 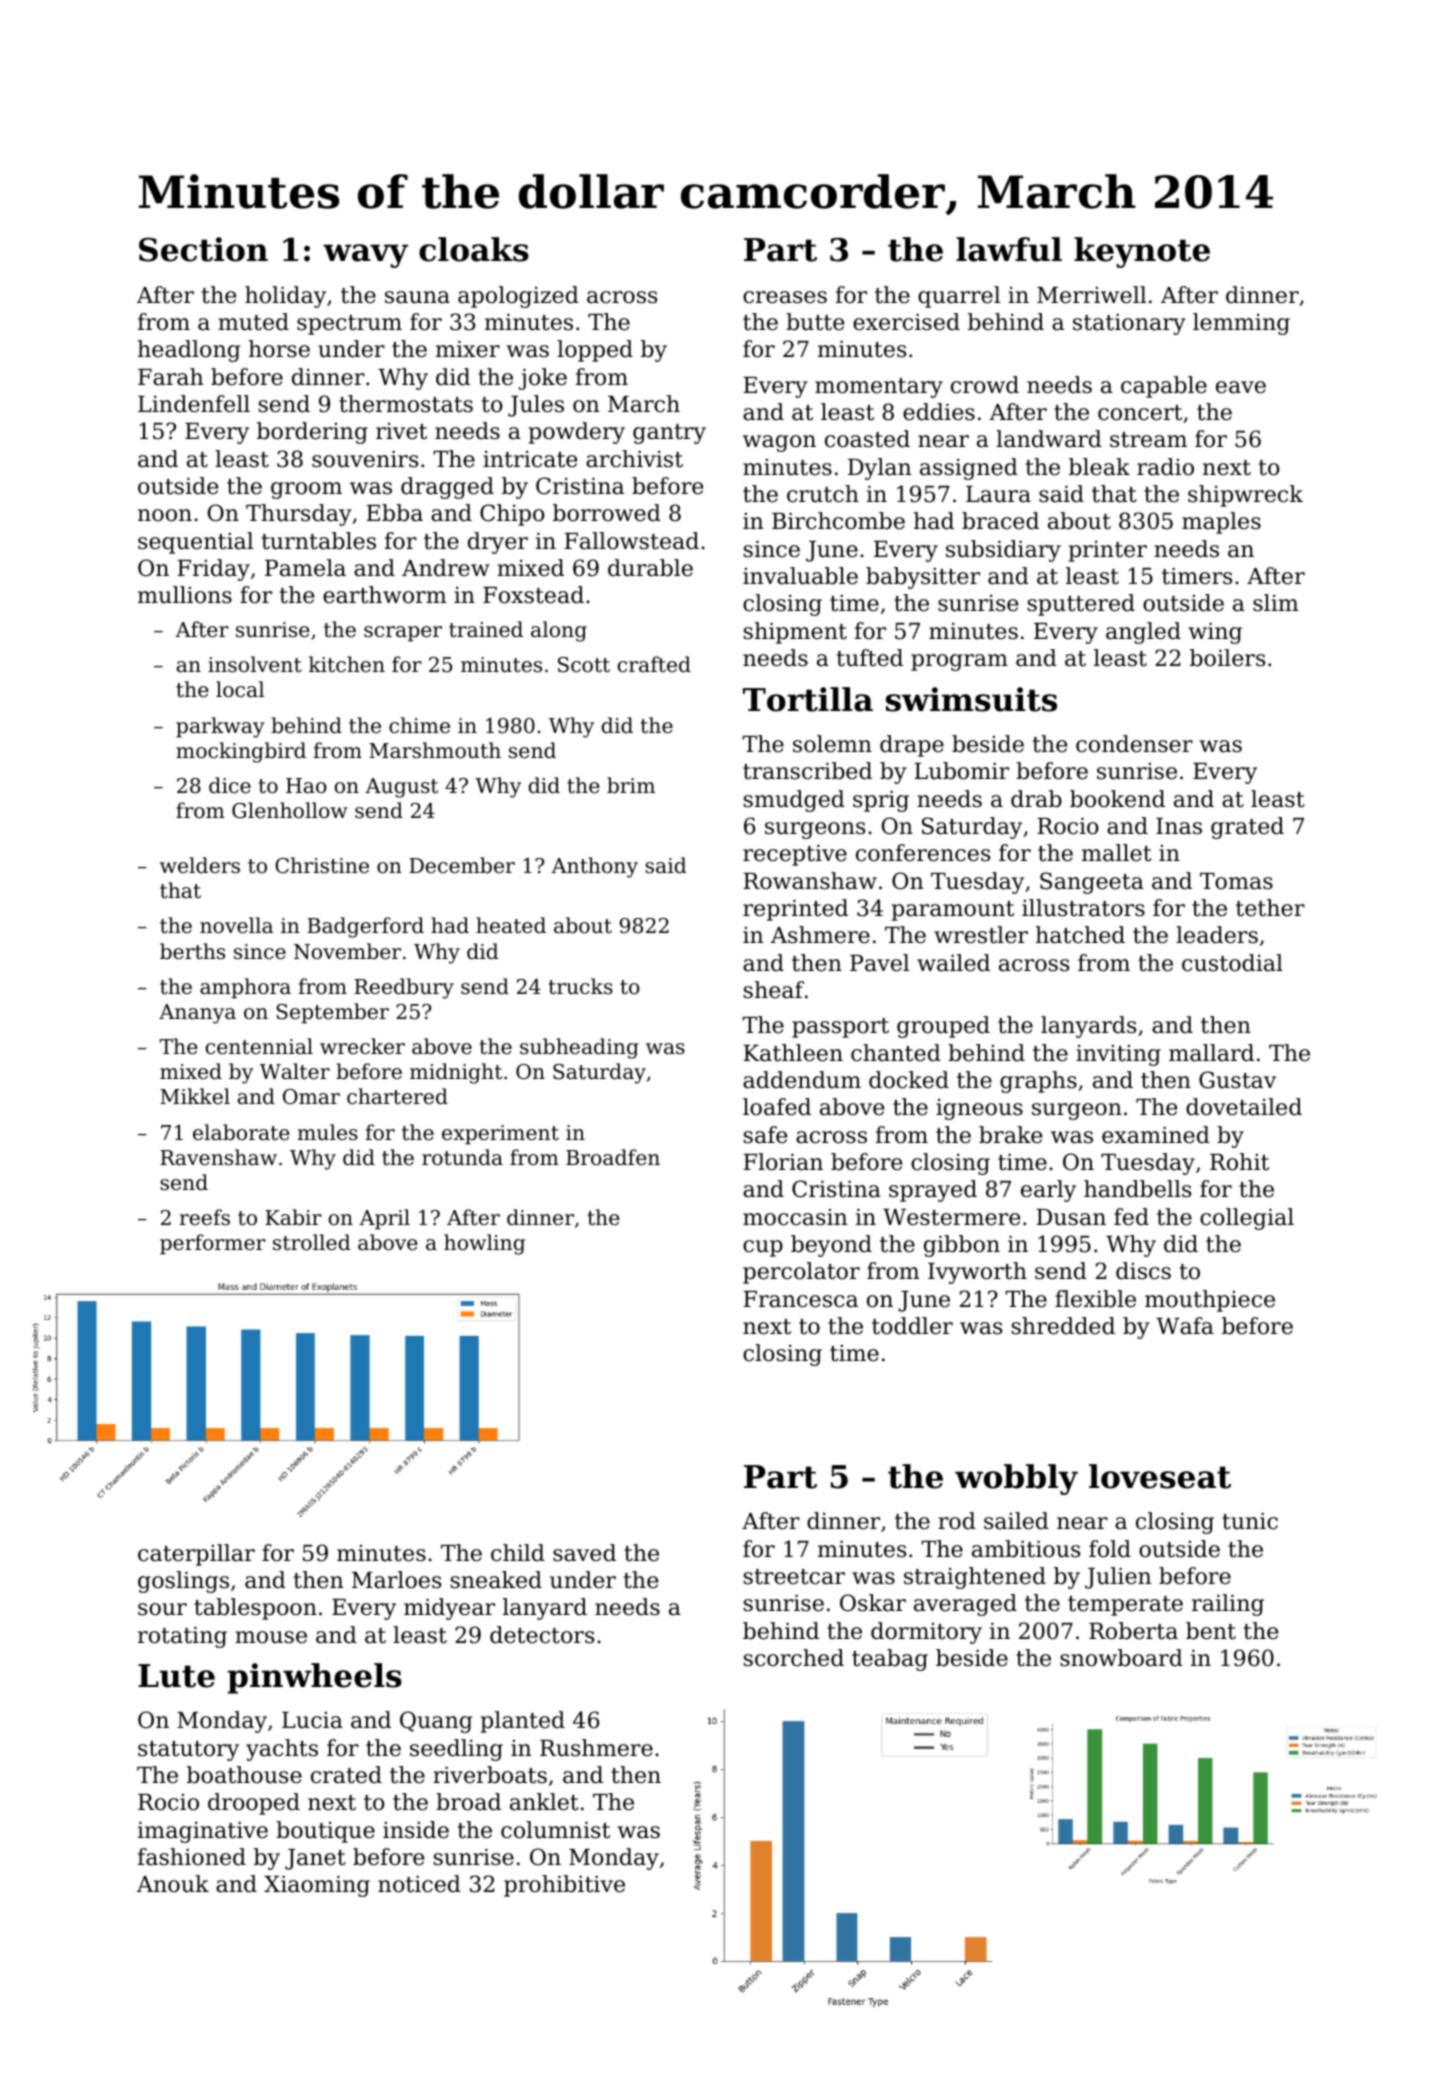 What do you see at coordinates (1250, 1521) in the document?
I see `tunic` at bounding box center [1250, 1521].
